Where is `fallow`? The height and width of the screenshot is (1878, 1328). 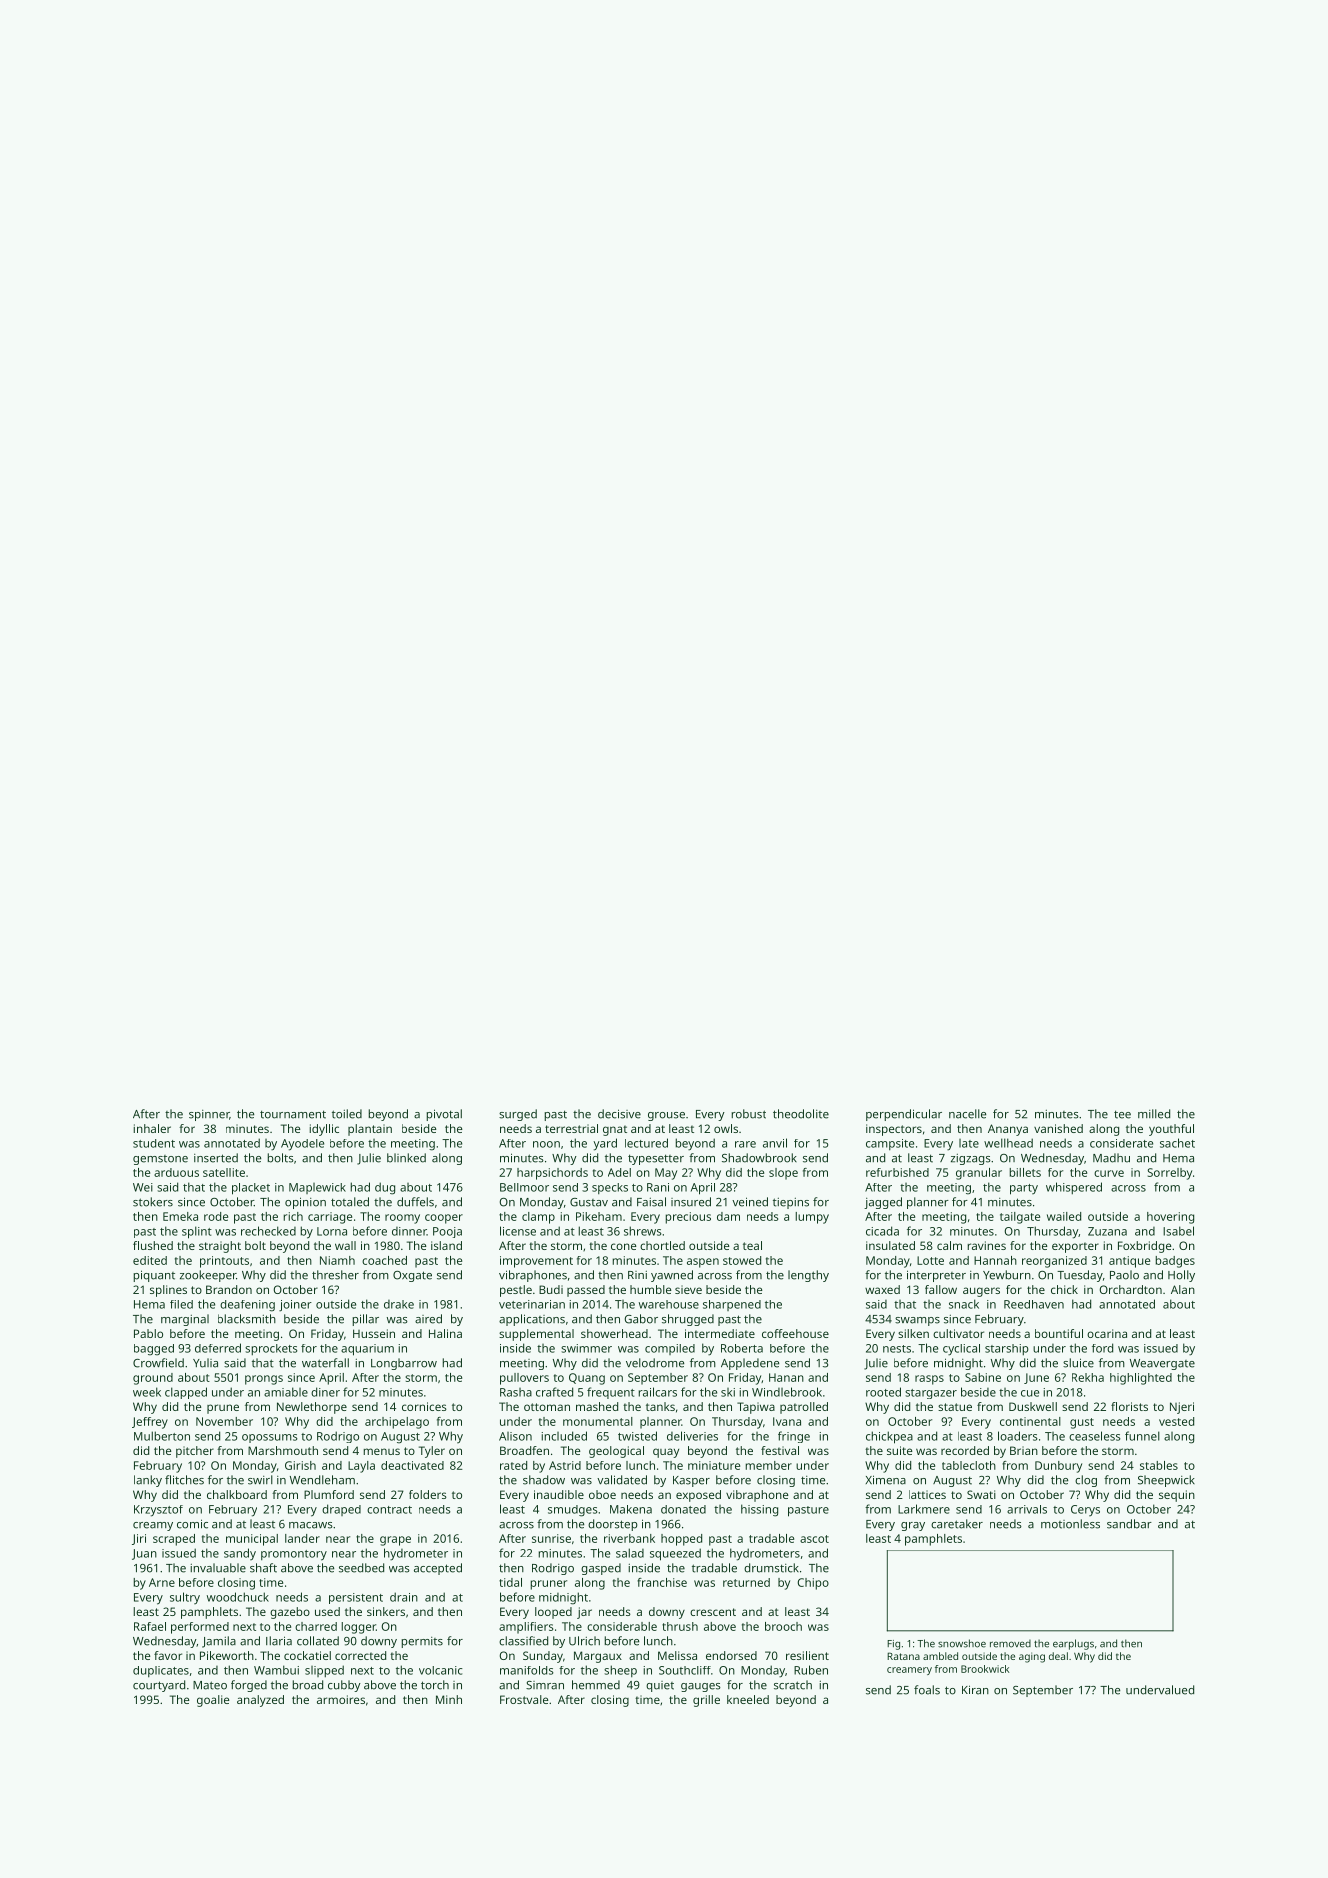 fallow is located at coordinates (941, 1289).
